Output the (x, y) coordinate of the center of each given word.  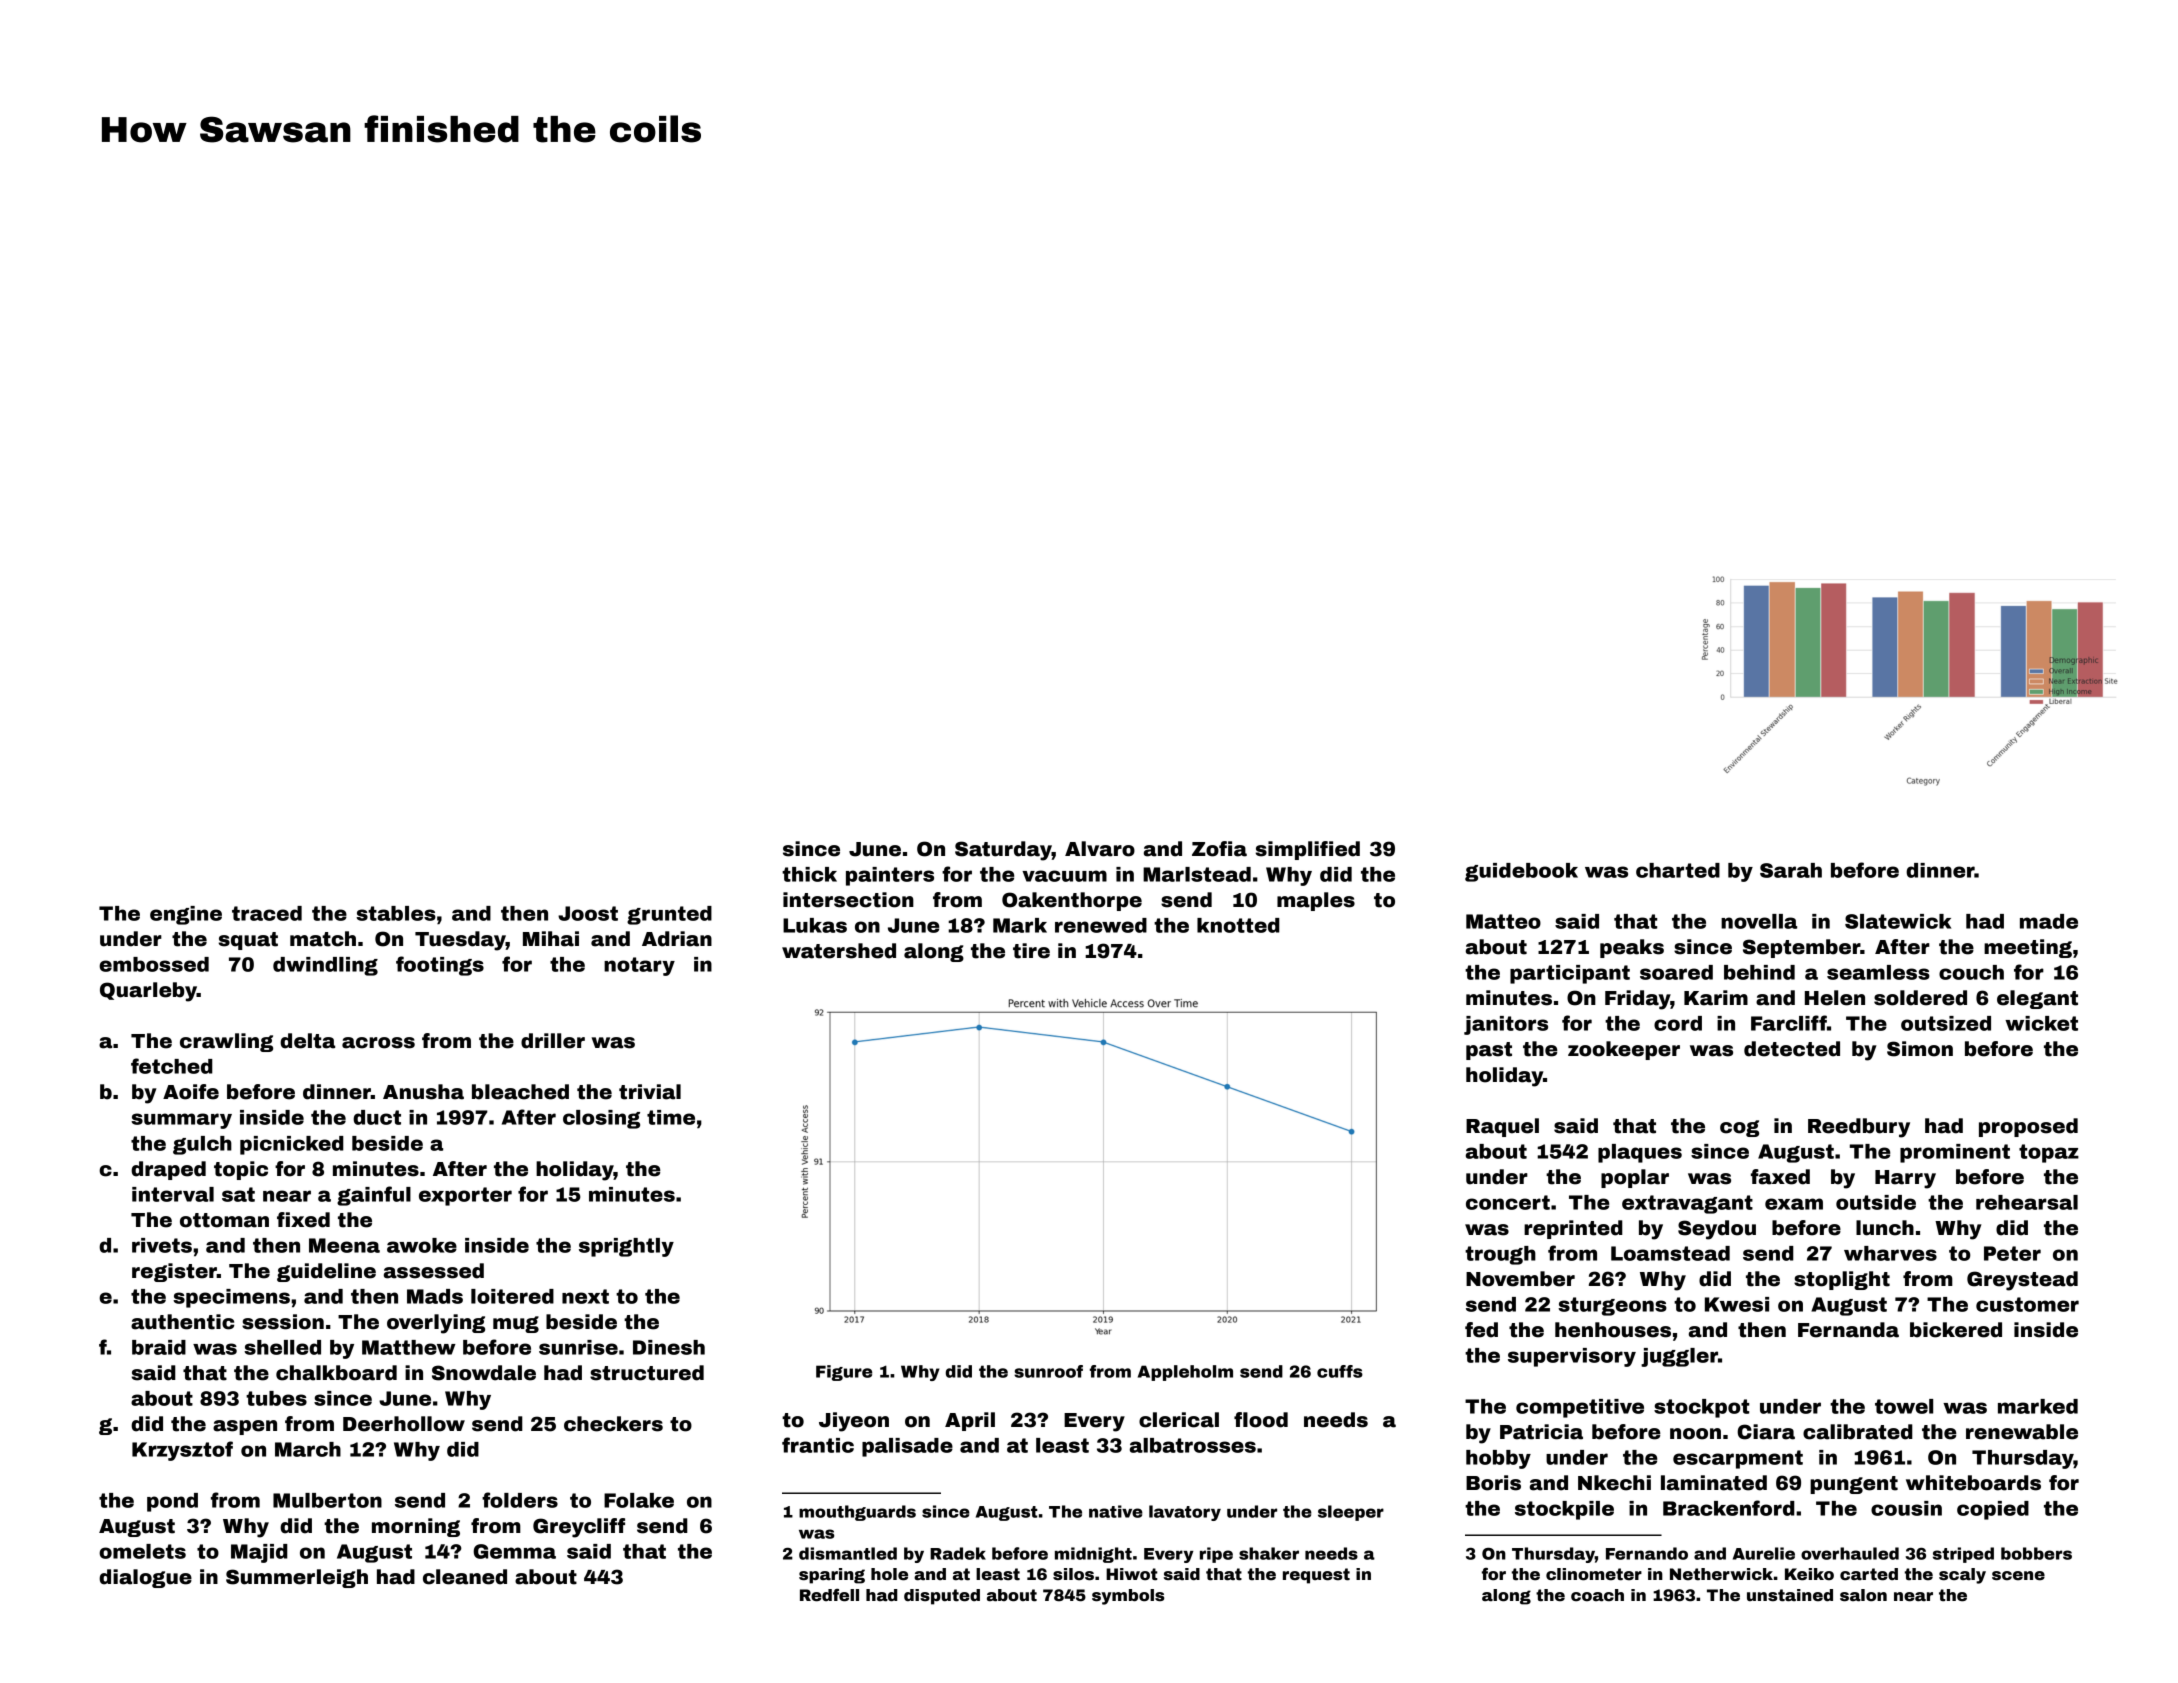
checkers (613, 1424)
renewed (1101, 925)
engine (186, 915)
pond (172, 1502)
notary (639, 966)
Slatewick (1898, 921)
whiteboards (1973, 1483)
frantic (818, 1445)
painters (890, 876)
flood (1261, 1420)
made (2049, 921)
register (174, 1272)
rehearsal (2027, 1202)
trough (1500, 1255)
